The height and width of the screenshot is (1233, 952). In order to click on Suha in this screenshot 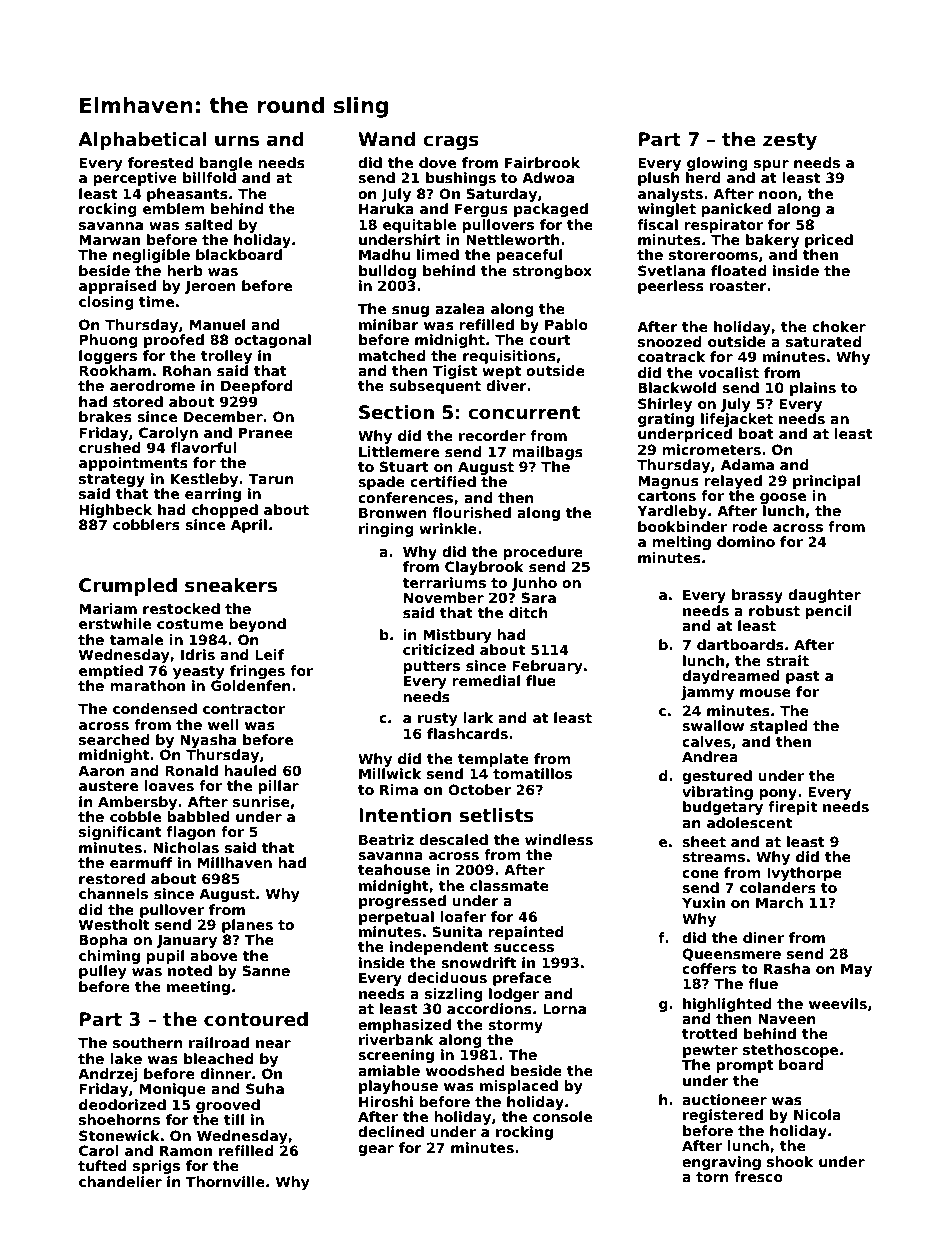, I will do `click(265, 1088)`.
